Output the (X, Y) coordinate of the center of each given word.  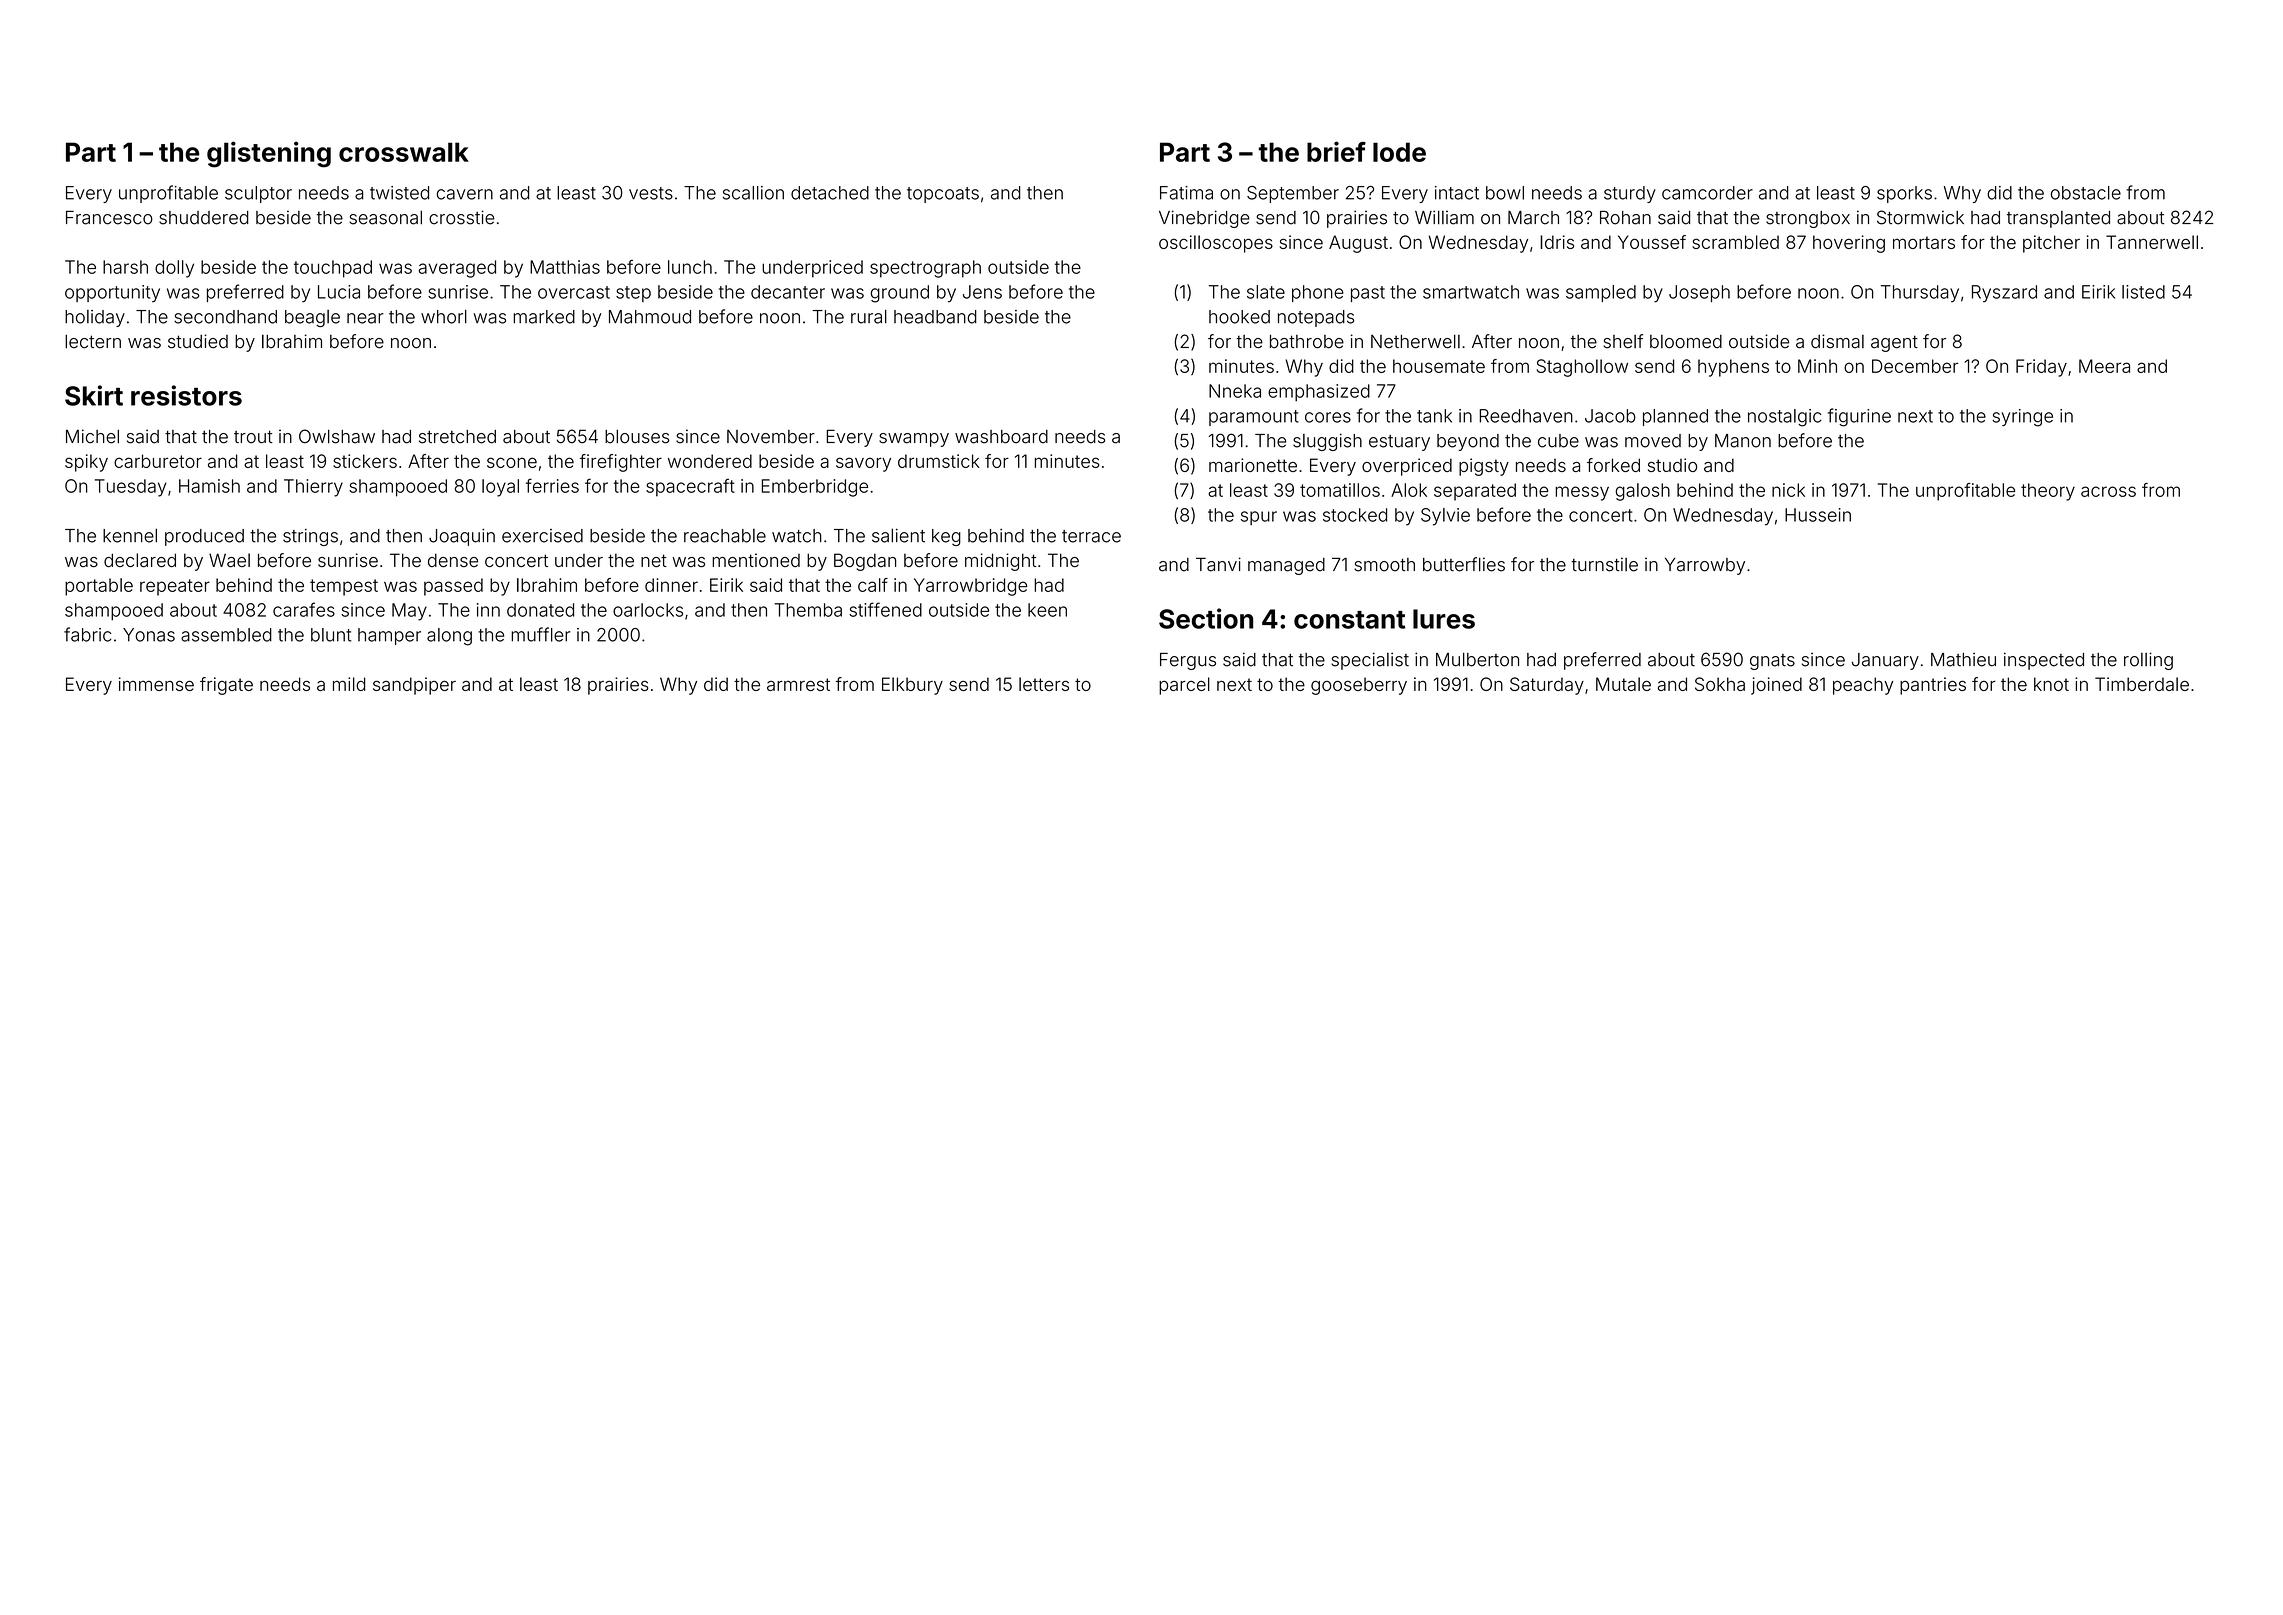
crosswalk (404, 152)
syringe (2022, 418)
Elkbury (912, 686)
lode (1399, 152)
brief (1336, 151)
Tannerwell (2152, 242)
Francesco (109, 218)
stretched (457, 437)
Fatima (1186, 193)
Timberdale (2142, 684)
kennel (130, 535)
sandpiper (414, 686)
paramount (1254, 418)
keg (946, 537)
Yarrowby (1705, 566)
